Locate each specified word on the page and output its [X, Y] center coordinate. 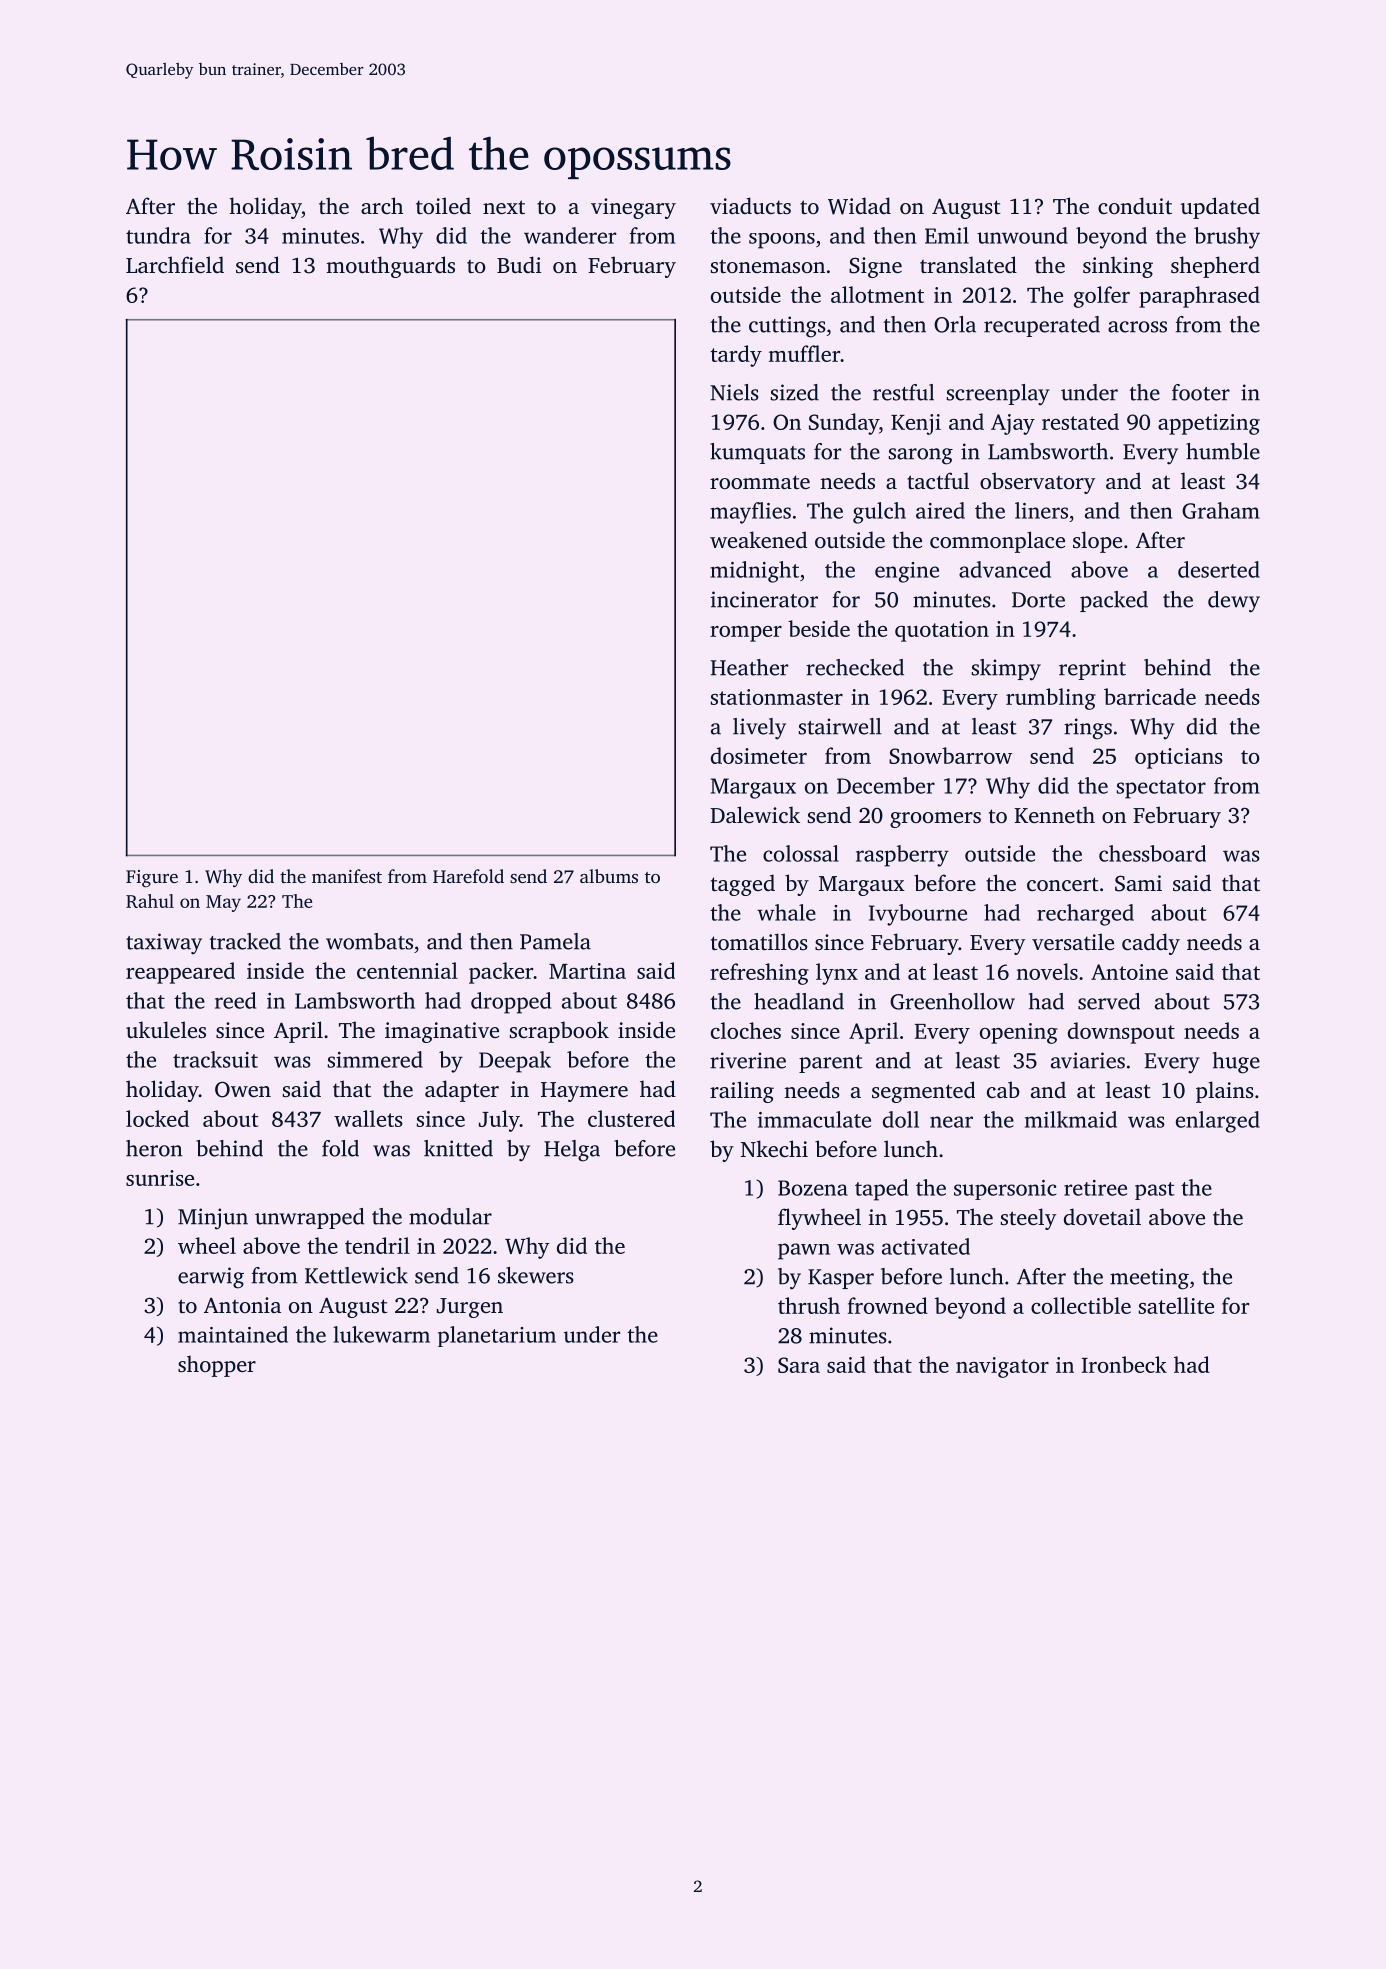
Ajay [1013, 424]
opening [1019, 1033]
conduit [1135, 205]
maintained [233, 1334]
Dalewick [755, 814]
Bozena [813, 1188]
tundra [158, 235]
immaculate [814, 1119]
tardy [736, 356]
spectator [1161, 789]
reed [235, 1000]
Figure [152, 878]
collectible [1081, 1305]
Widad [859, 206]
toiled [443, 205]
